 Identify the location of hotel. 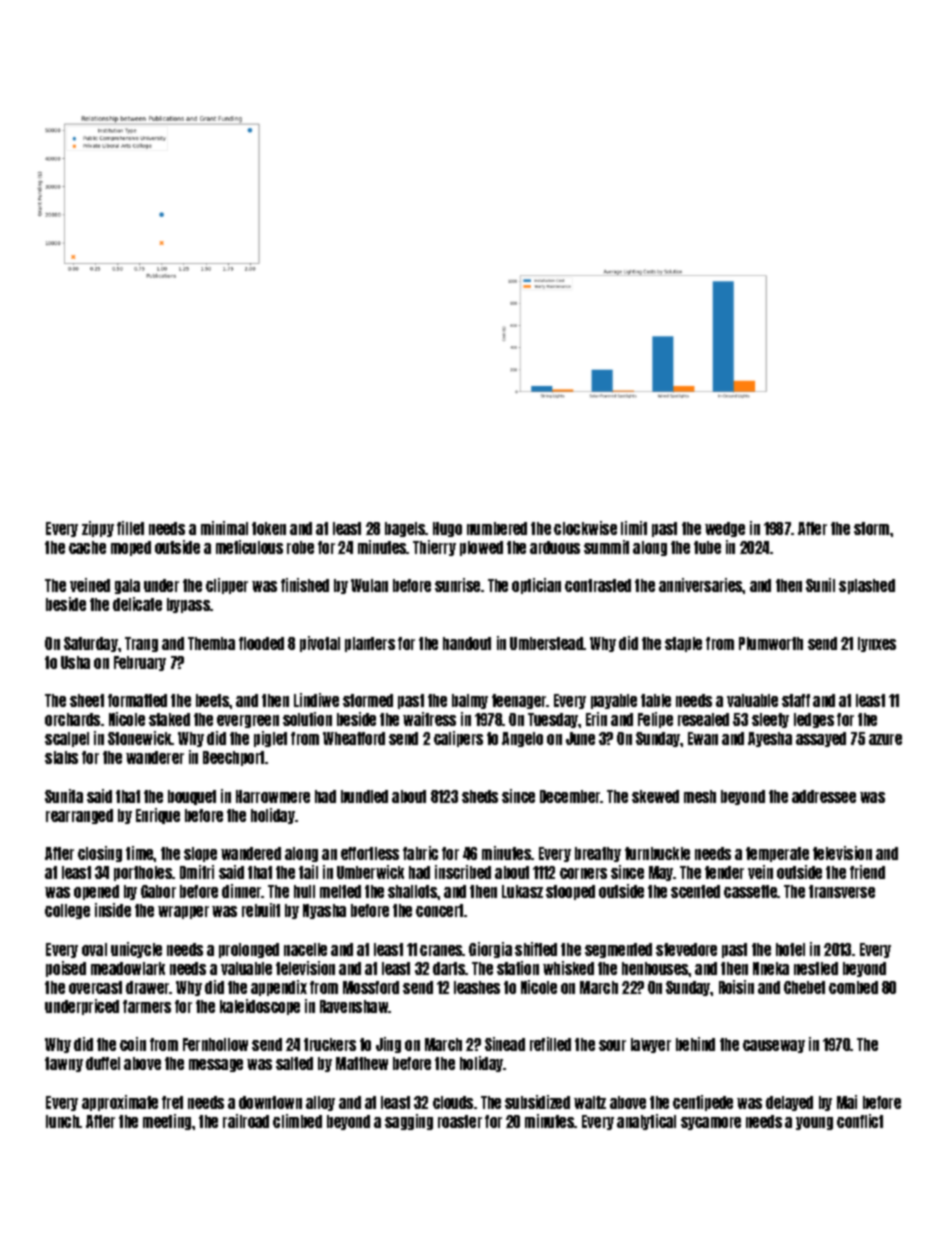
(790, 949).
